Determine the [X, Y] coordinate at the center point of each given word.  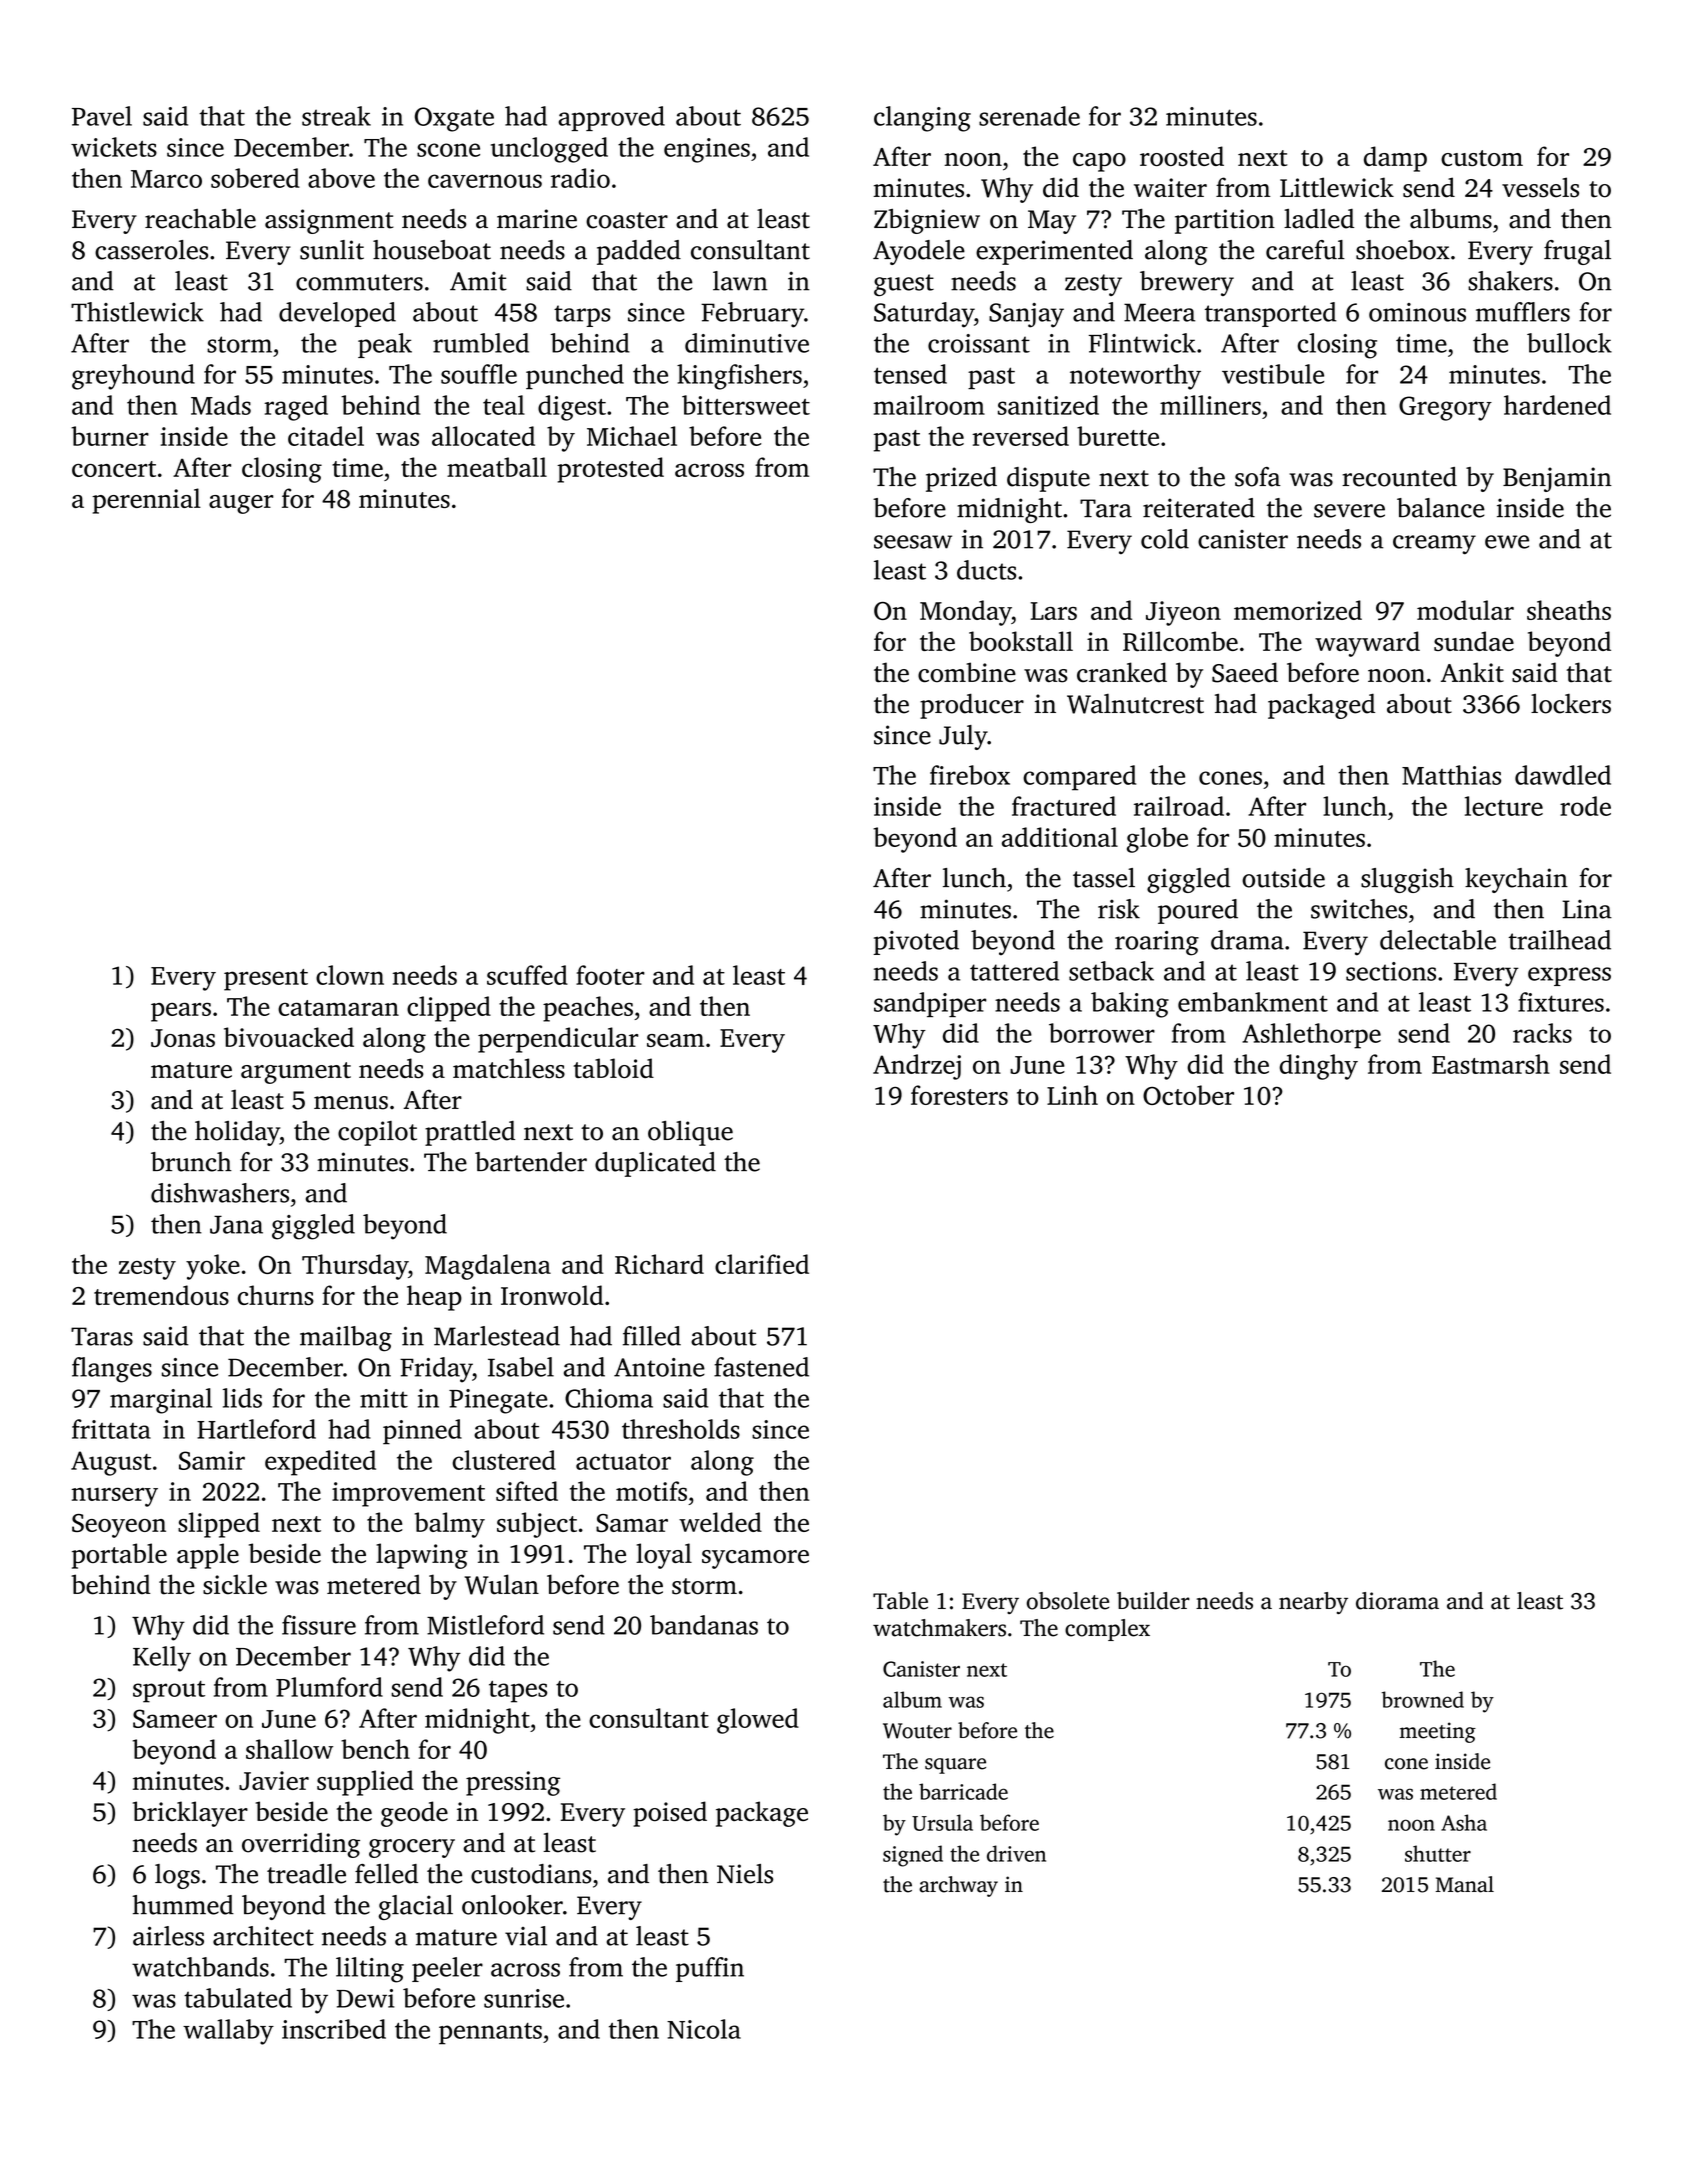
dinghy [1319, 1067]
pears [181, 1012]
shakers [1510, 281]
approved [611, 118]
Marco [166, 179]
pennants [490, 2034]
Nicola [704, 2029]
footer [610, 975]
